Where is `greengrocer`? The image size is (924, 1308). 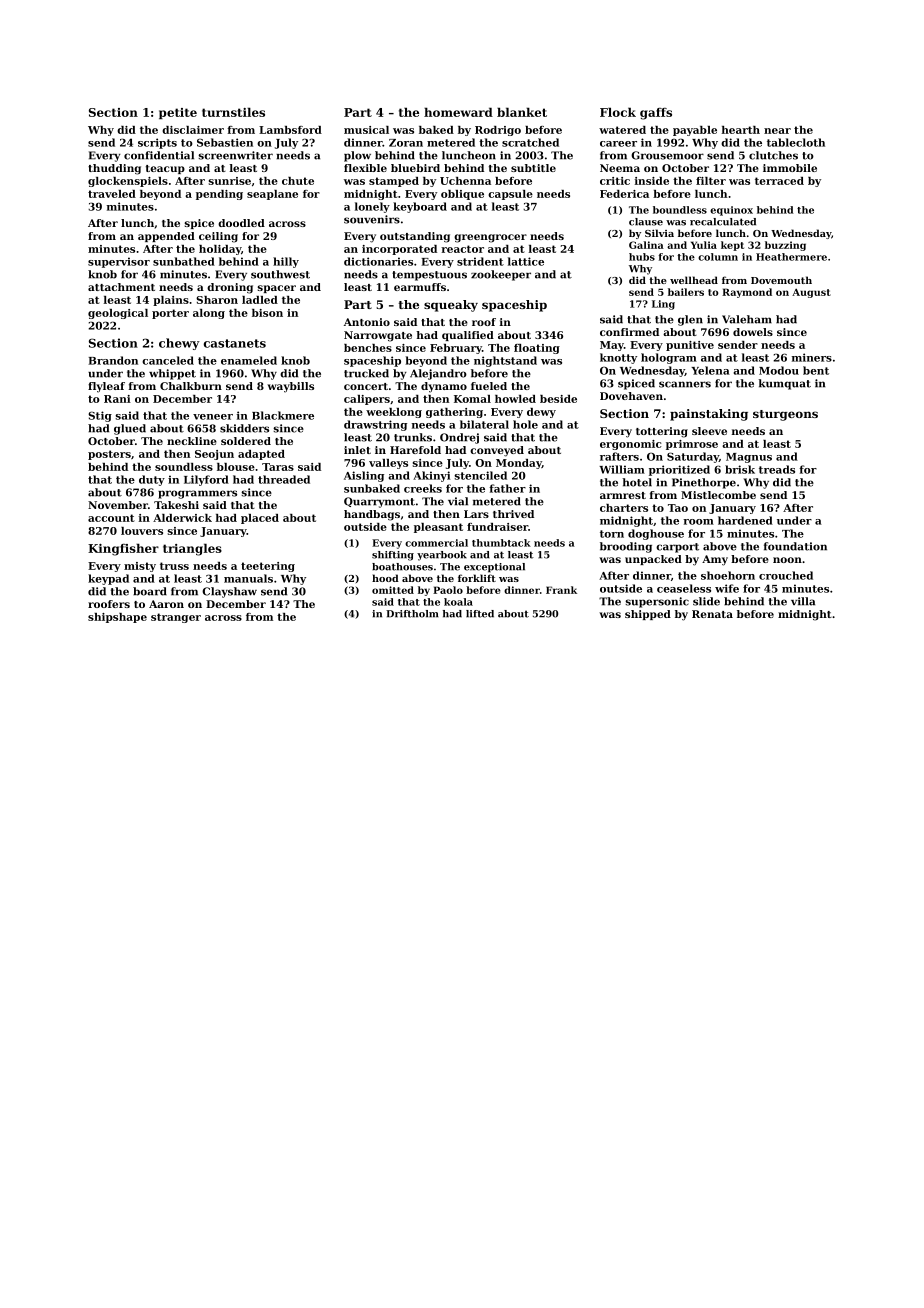
greengrocer is located at coordinates (490, 238).
